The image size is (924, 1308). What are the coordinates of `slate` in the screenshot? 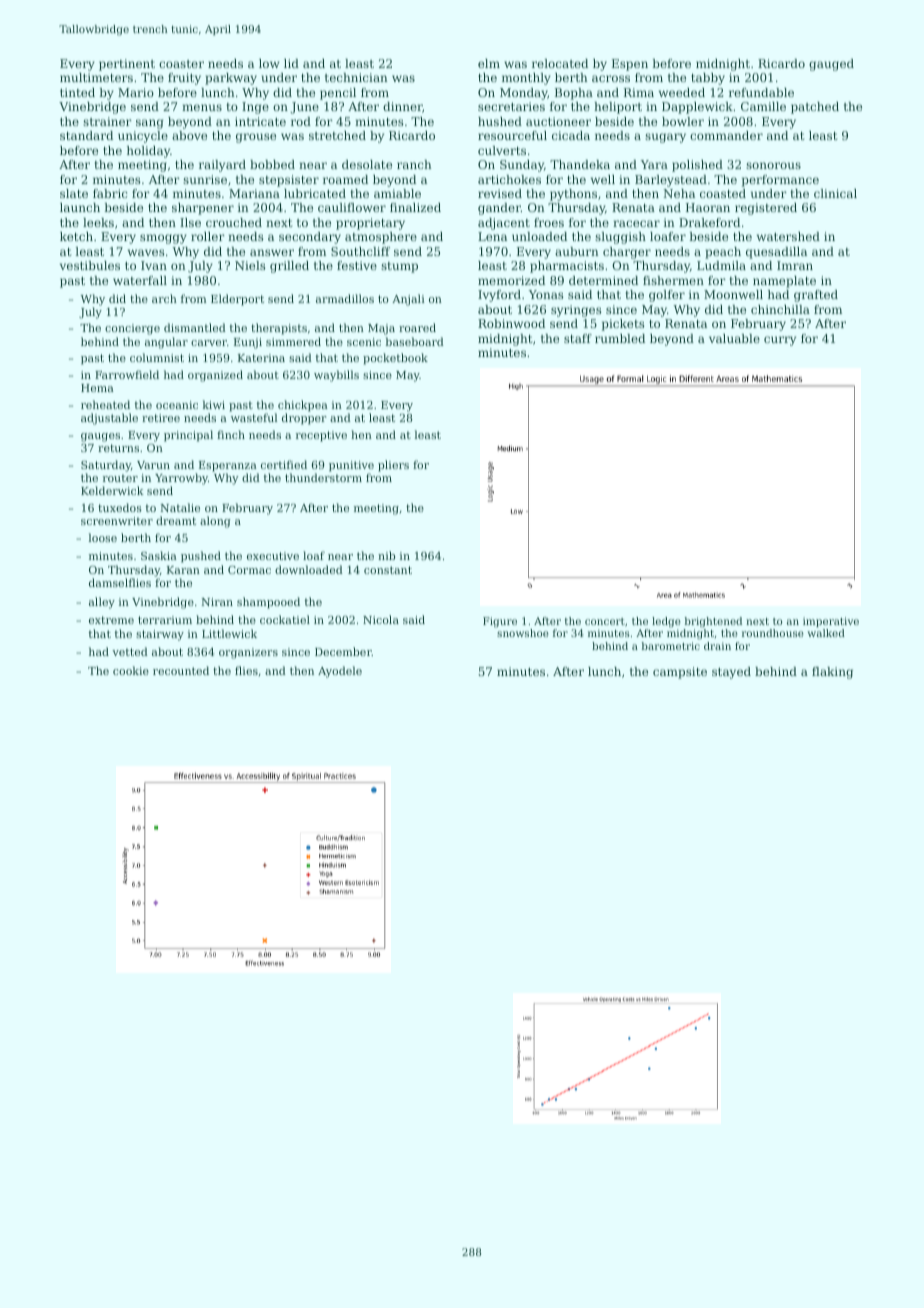 It's located at (74, 193).
